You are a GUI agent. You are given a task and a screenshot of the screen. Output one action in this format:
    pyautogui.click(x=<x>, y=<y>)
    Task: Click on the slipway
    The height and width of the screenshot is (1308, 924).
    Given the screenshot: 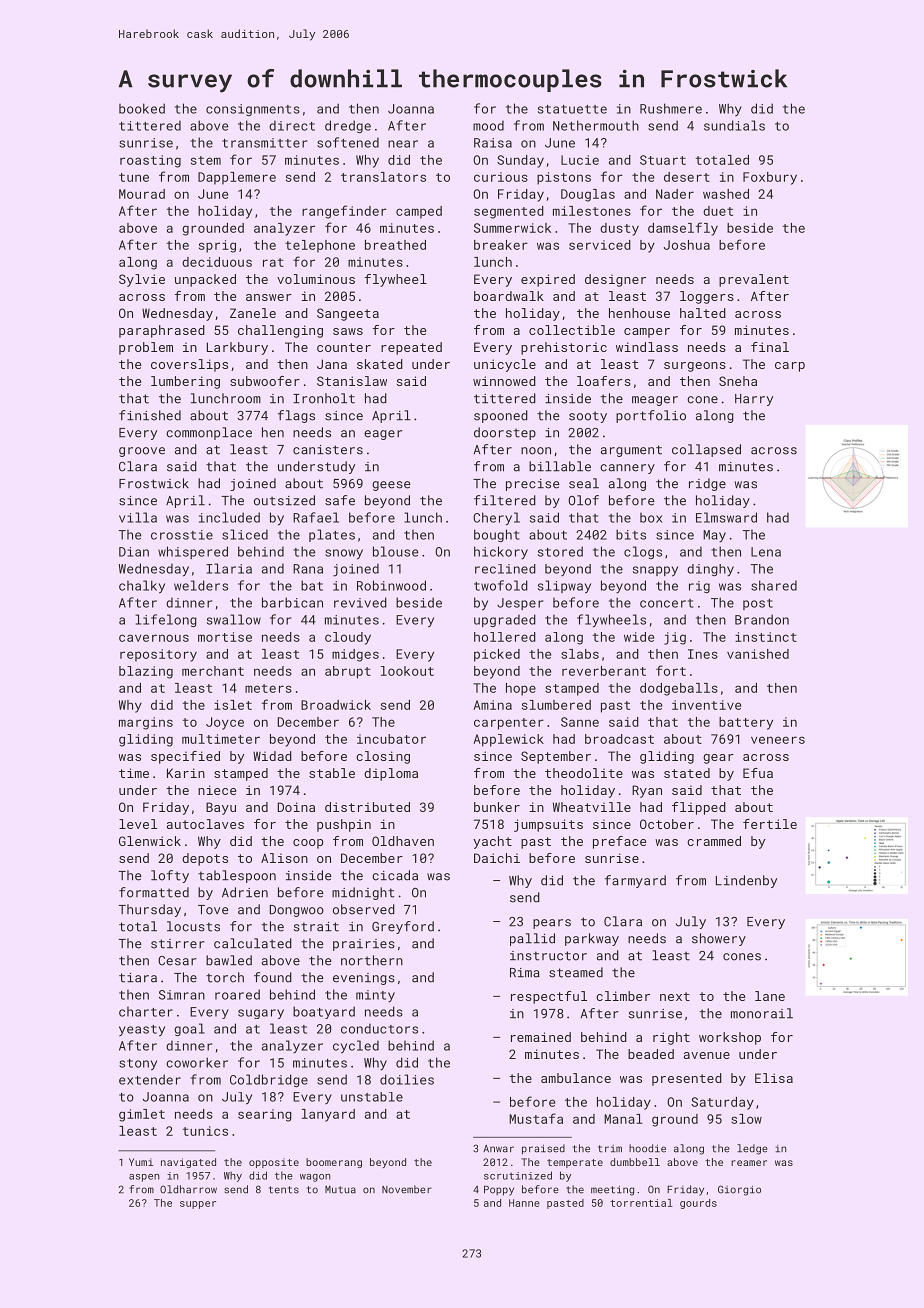 What is the action you would take?
    pyautogui.click(x=564, y=587)
